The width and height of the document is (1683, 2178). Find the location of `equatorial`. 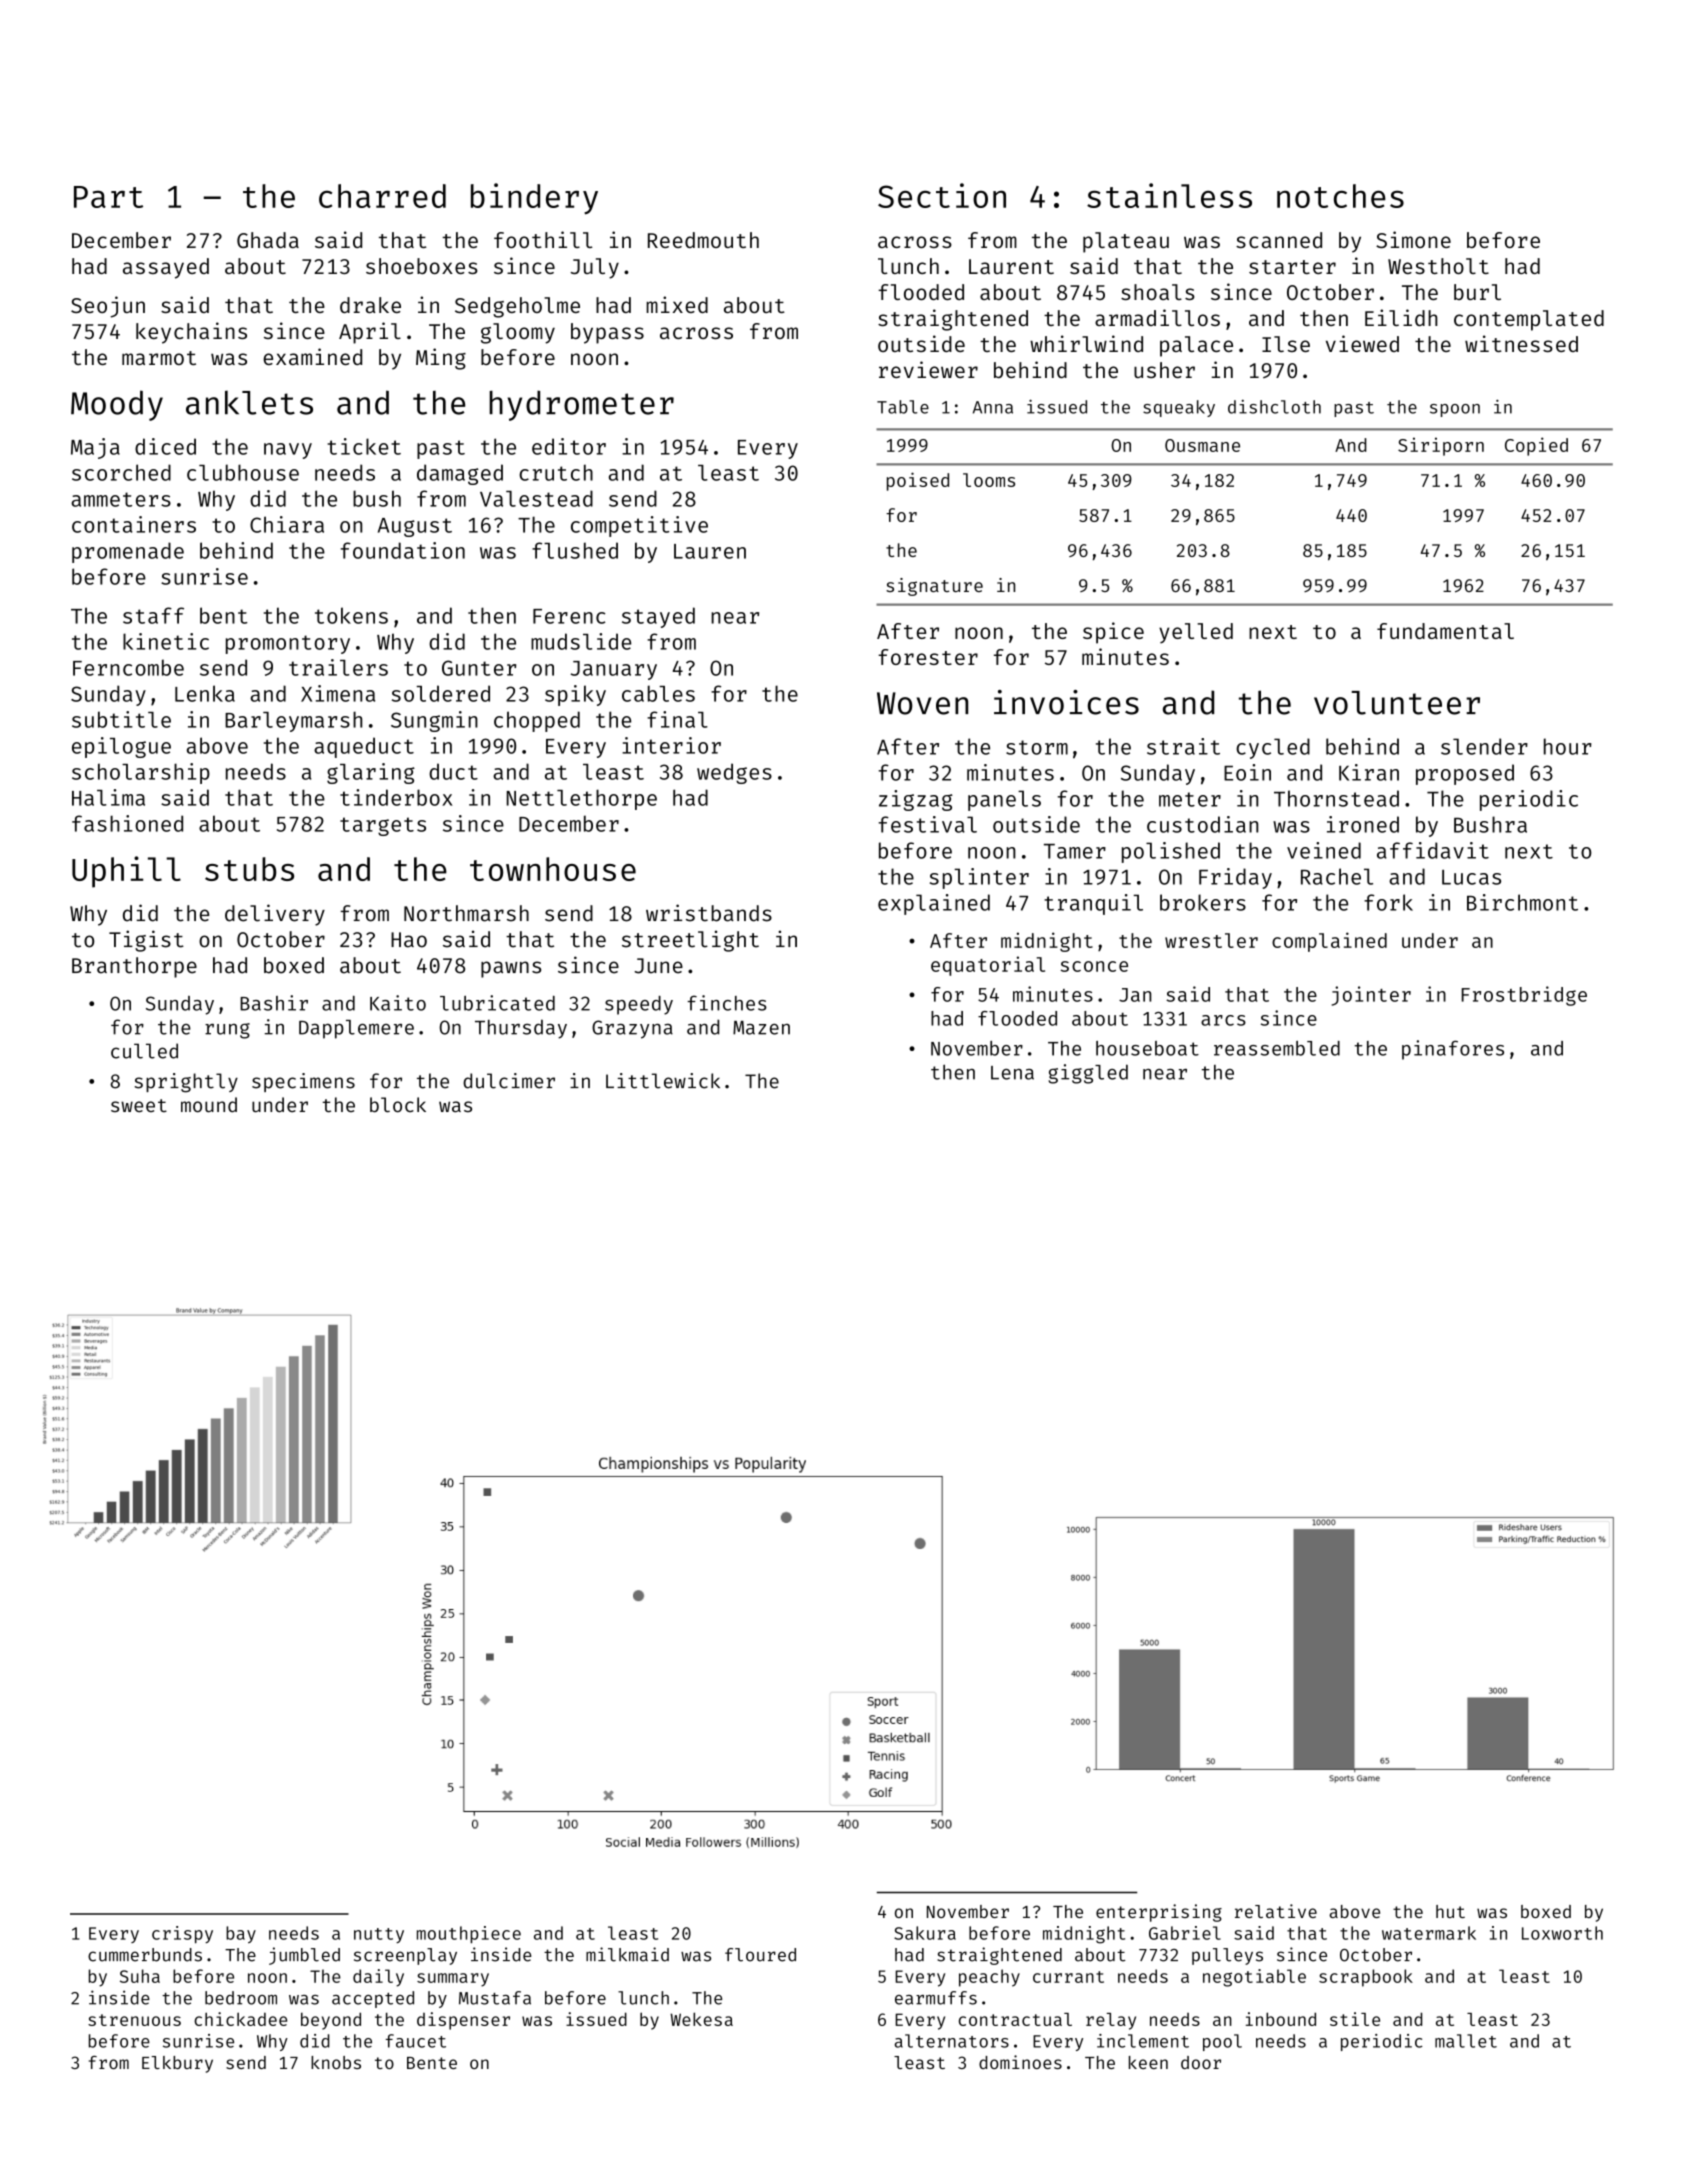

equatorial is located at coordinates (988, 966).
